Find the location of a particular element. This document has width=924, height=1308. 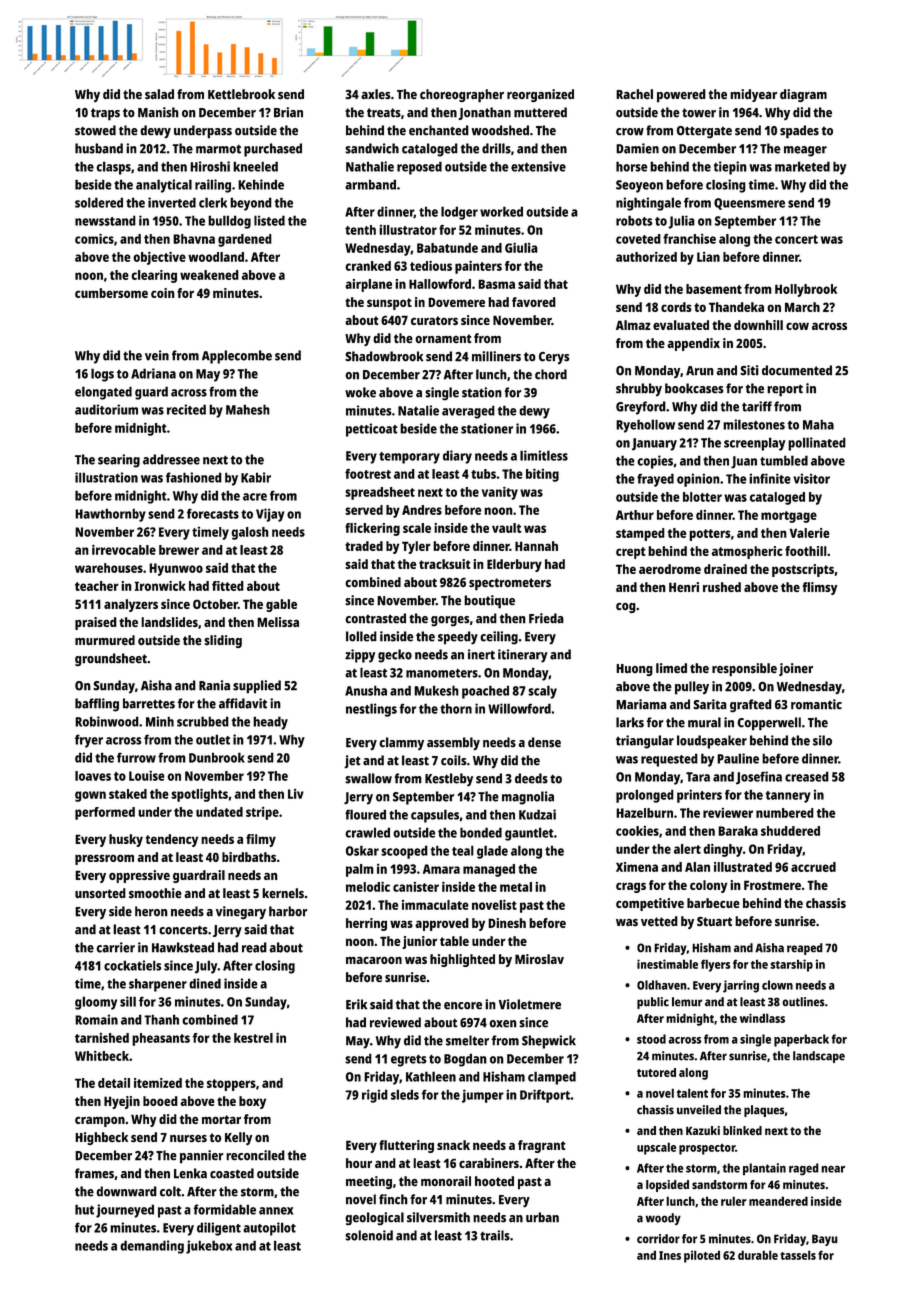

illustration is located at coordinates (106, 477).
